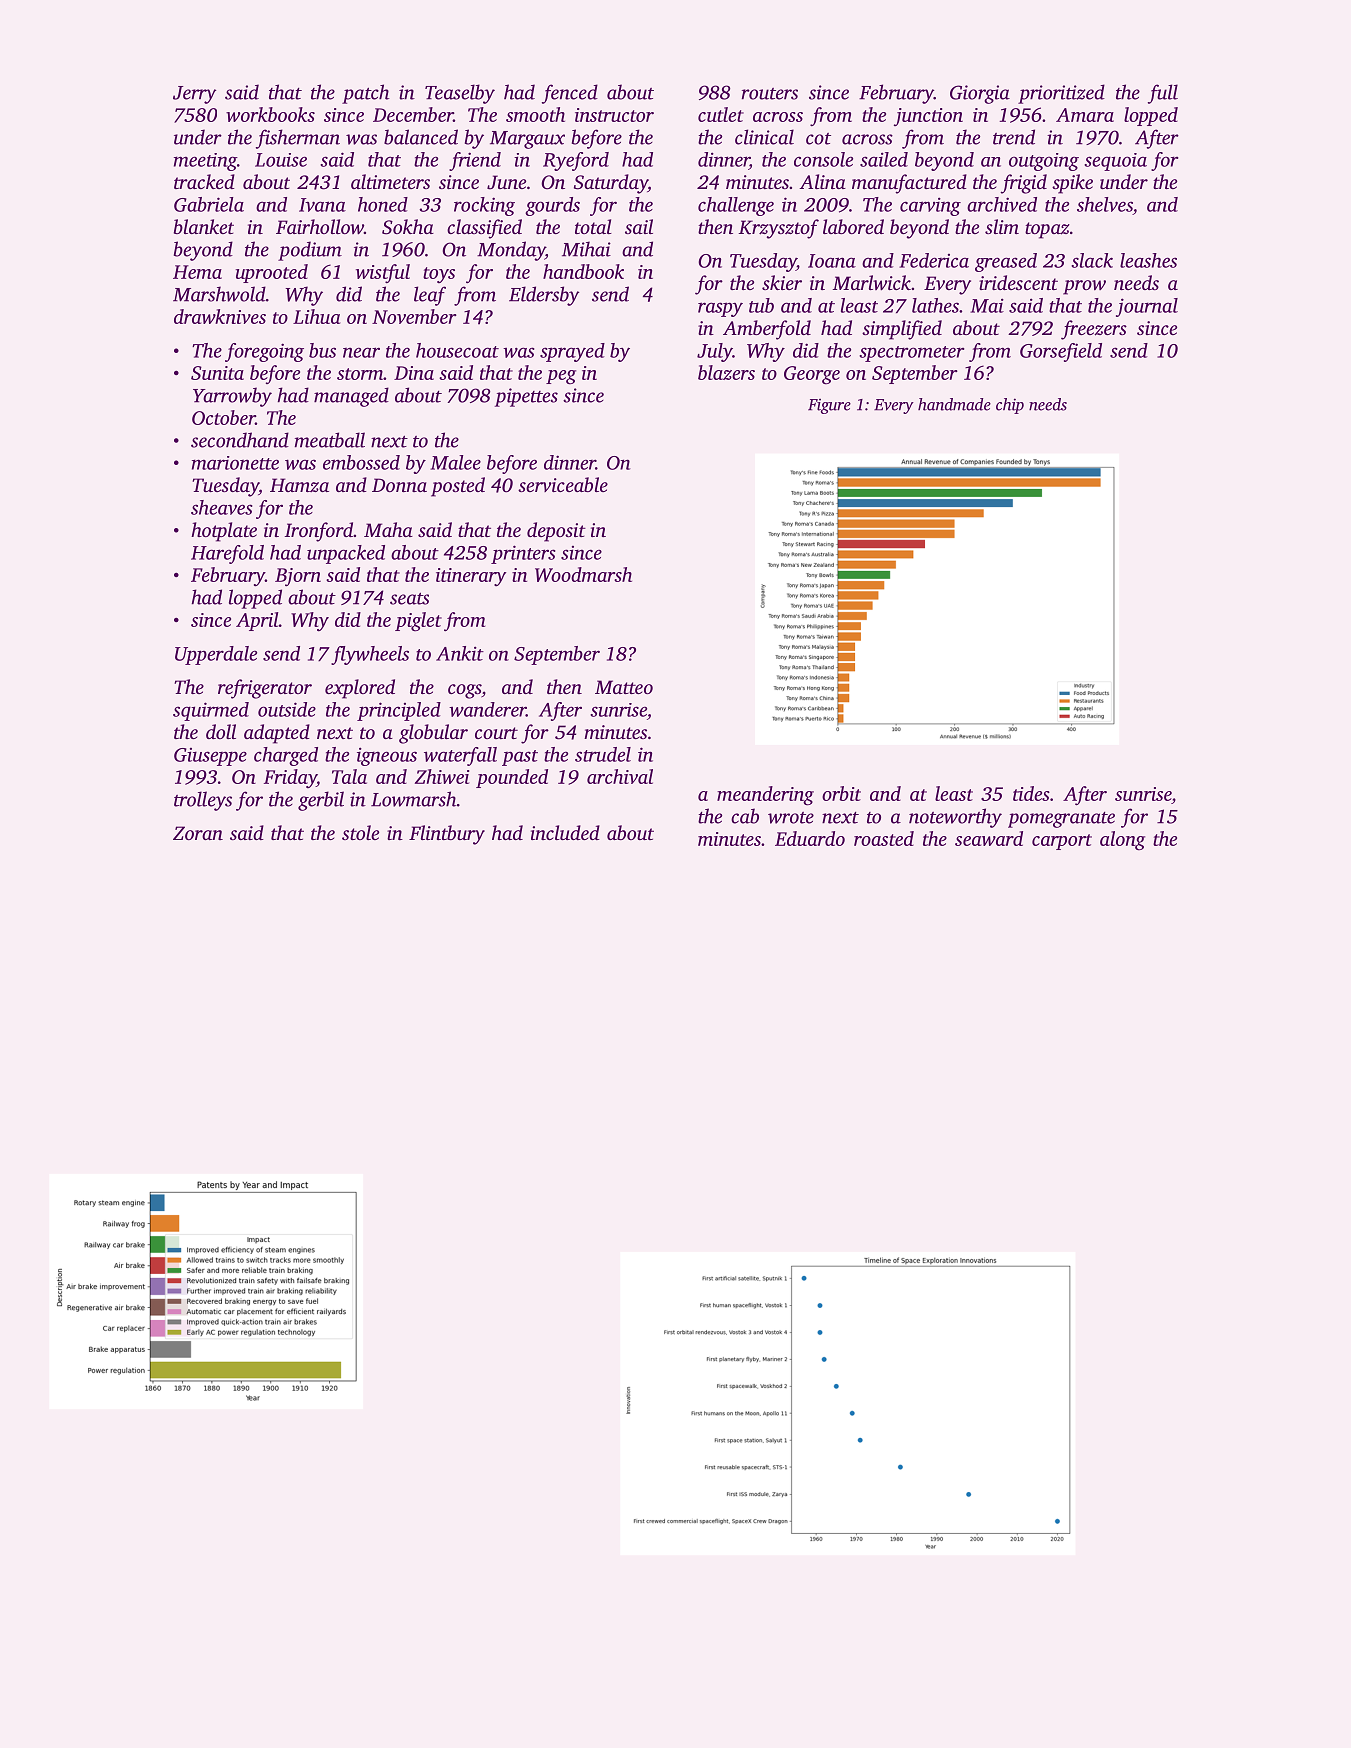 The height and width of the page is (1748, 1351). I want to click on cutlet, so click(721, 114).
